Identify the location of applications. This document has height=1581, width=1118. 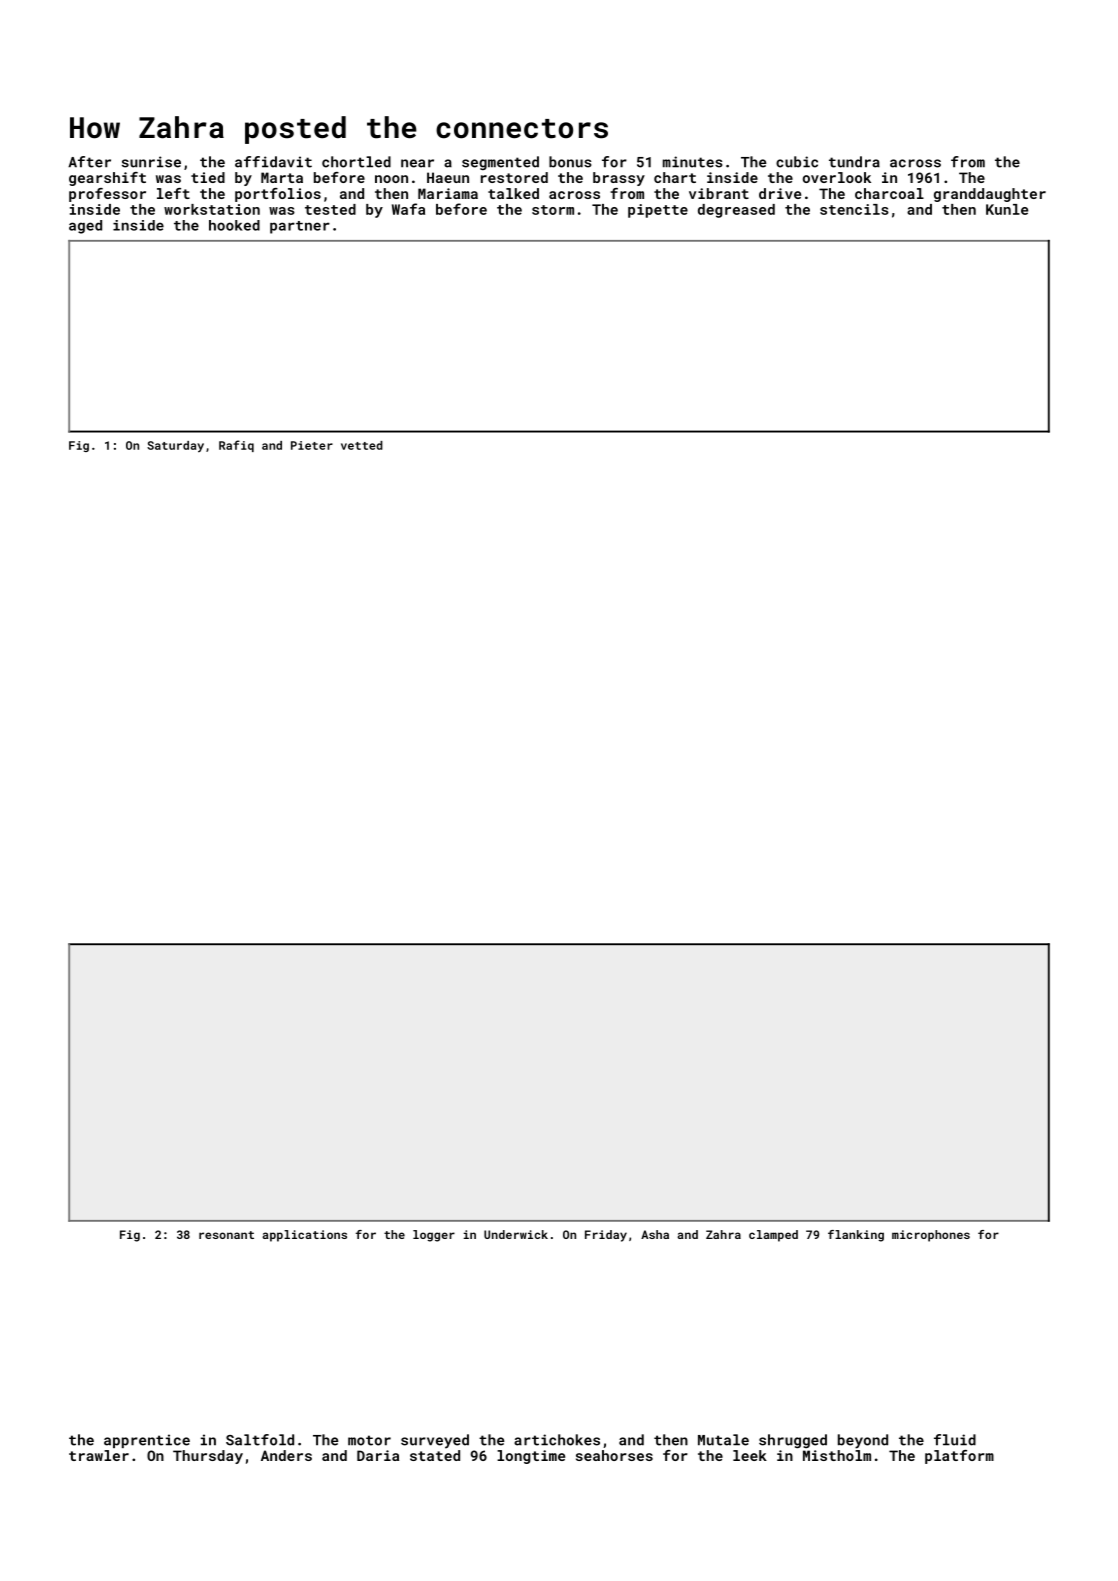
(304, 1236).
